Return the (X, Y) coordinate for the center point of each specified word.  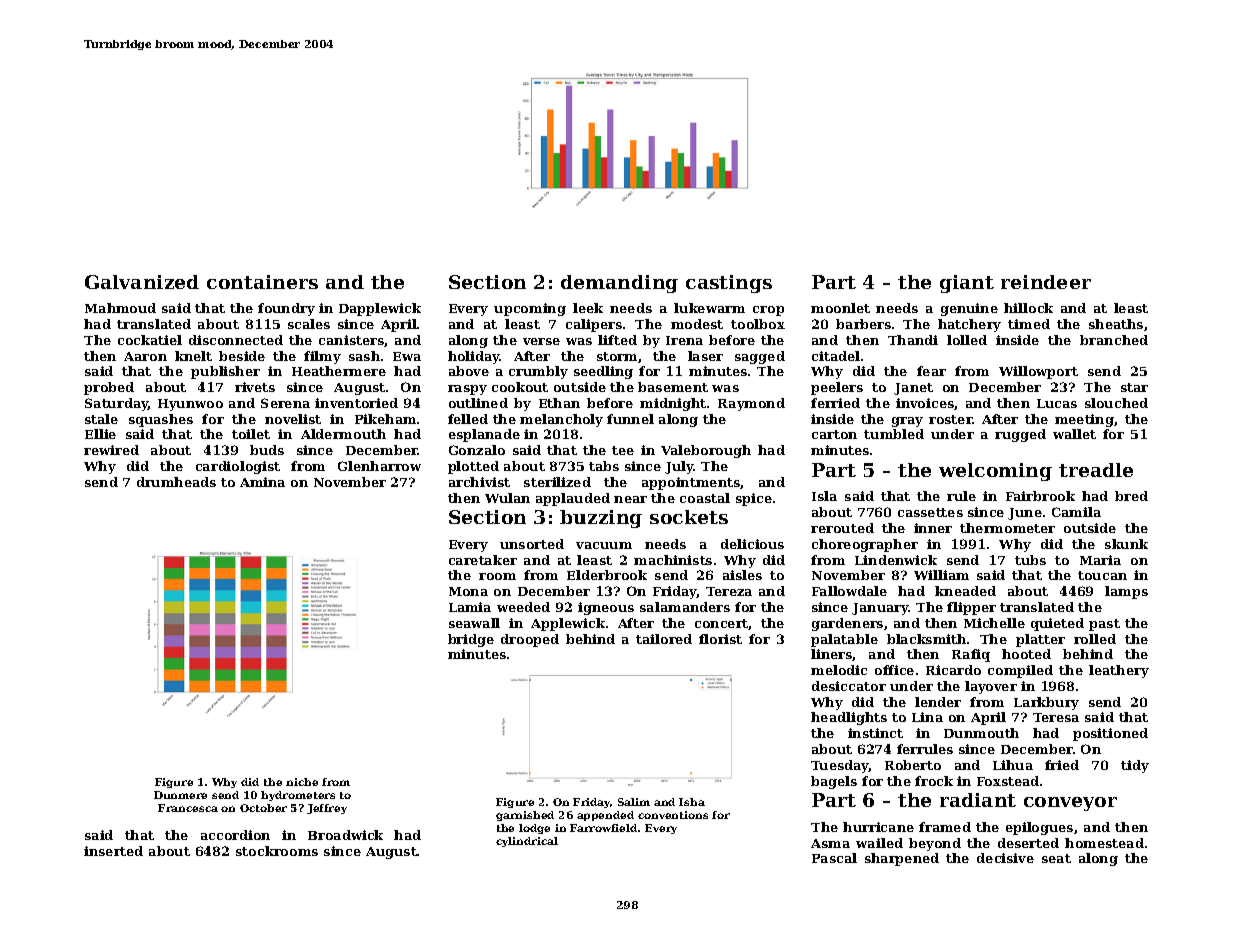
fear (931, 371)
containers (262, 282)
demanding (619, 284)
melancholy (561, 420)
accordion (235, 835)
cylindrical (527, 842)
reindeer (1046, 282)
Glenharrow (379, 466)
